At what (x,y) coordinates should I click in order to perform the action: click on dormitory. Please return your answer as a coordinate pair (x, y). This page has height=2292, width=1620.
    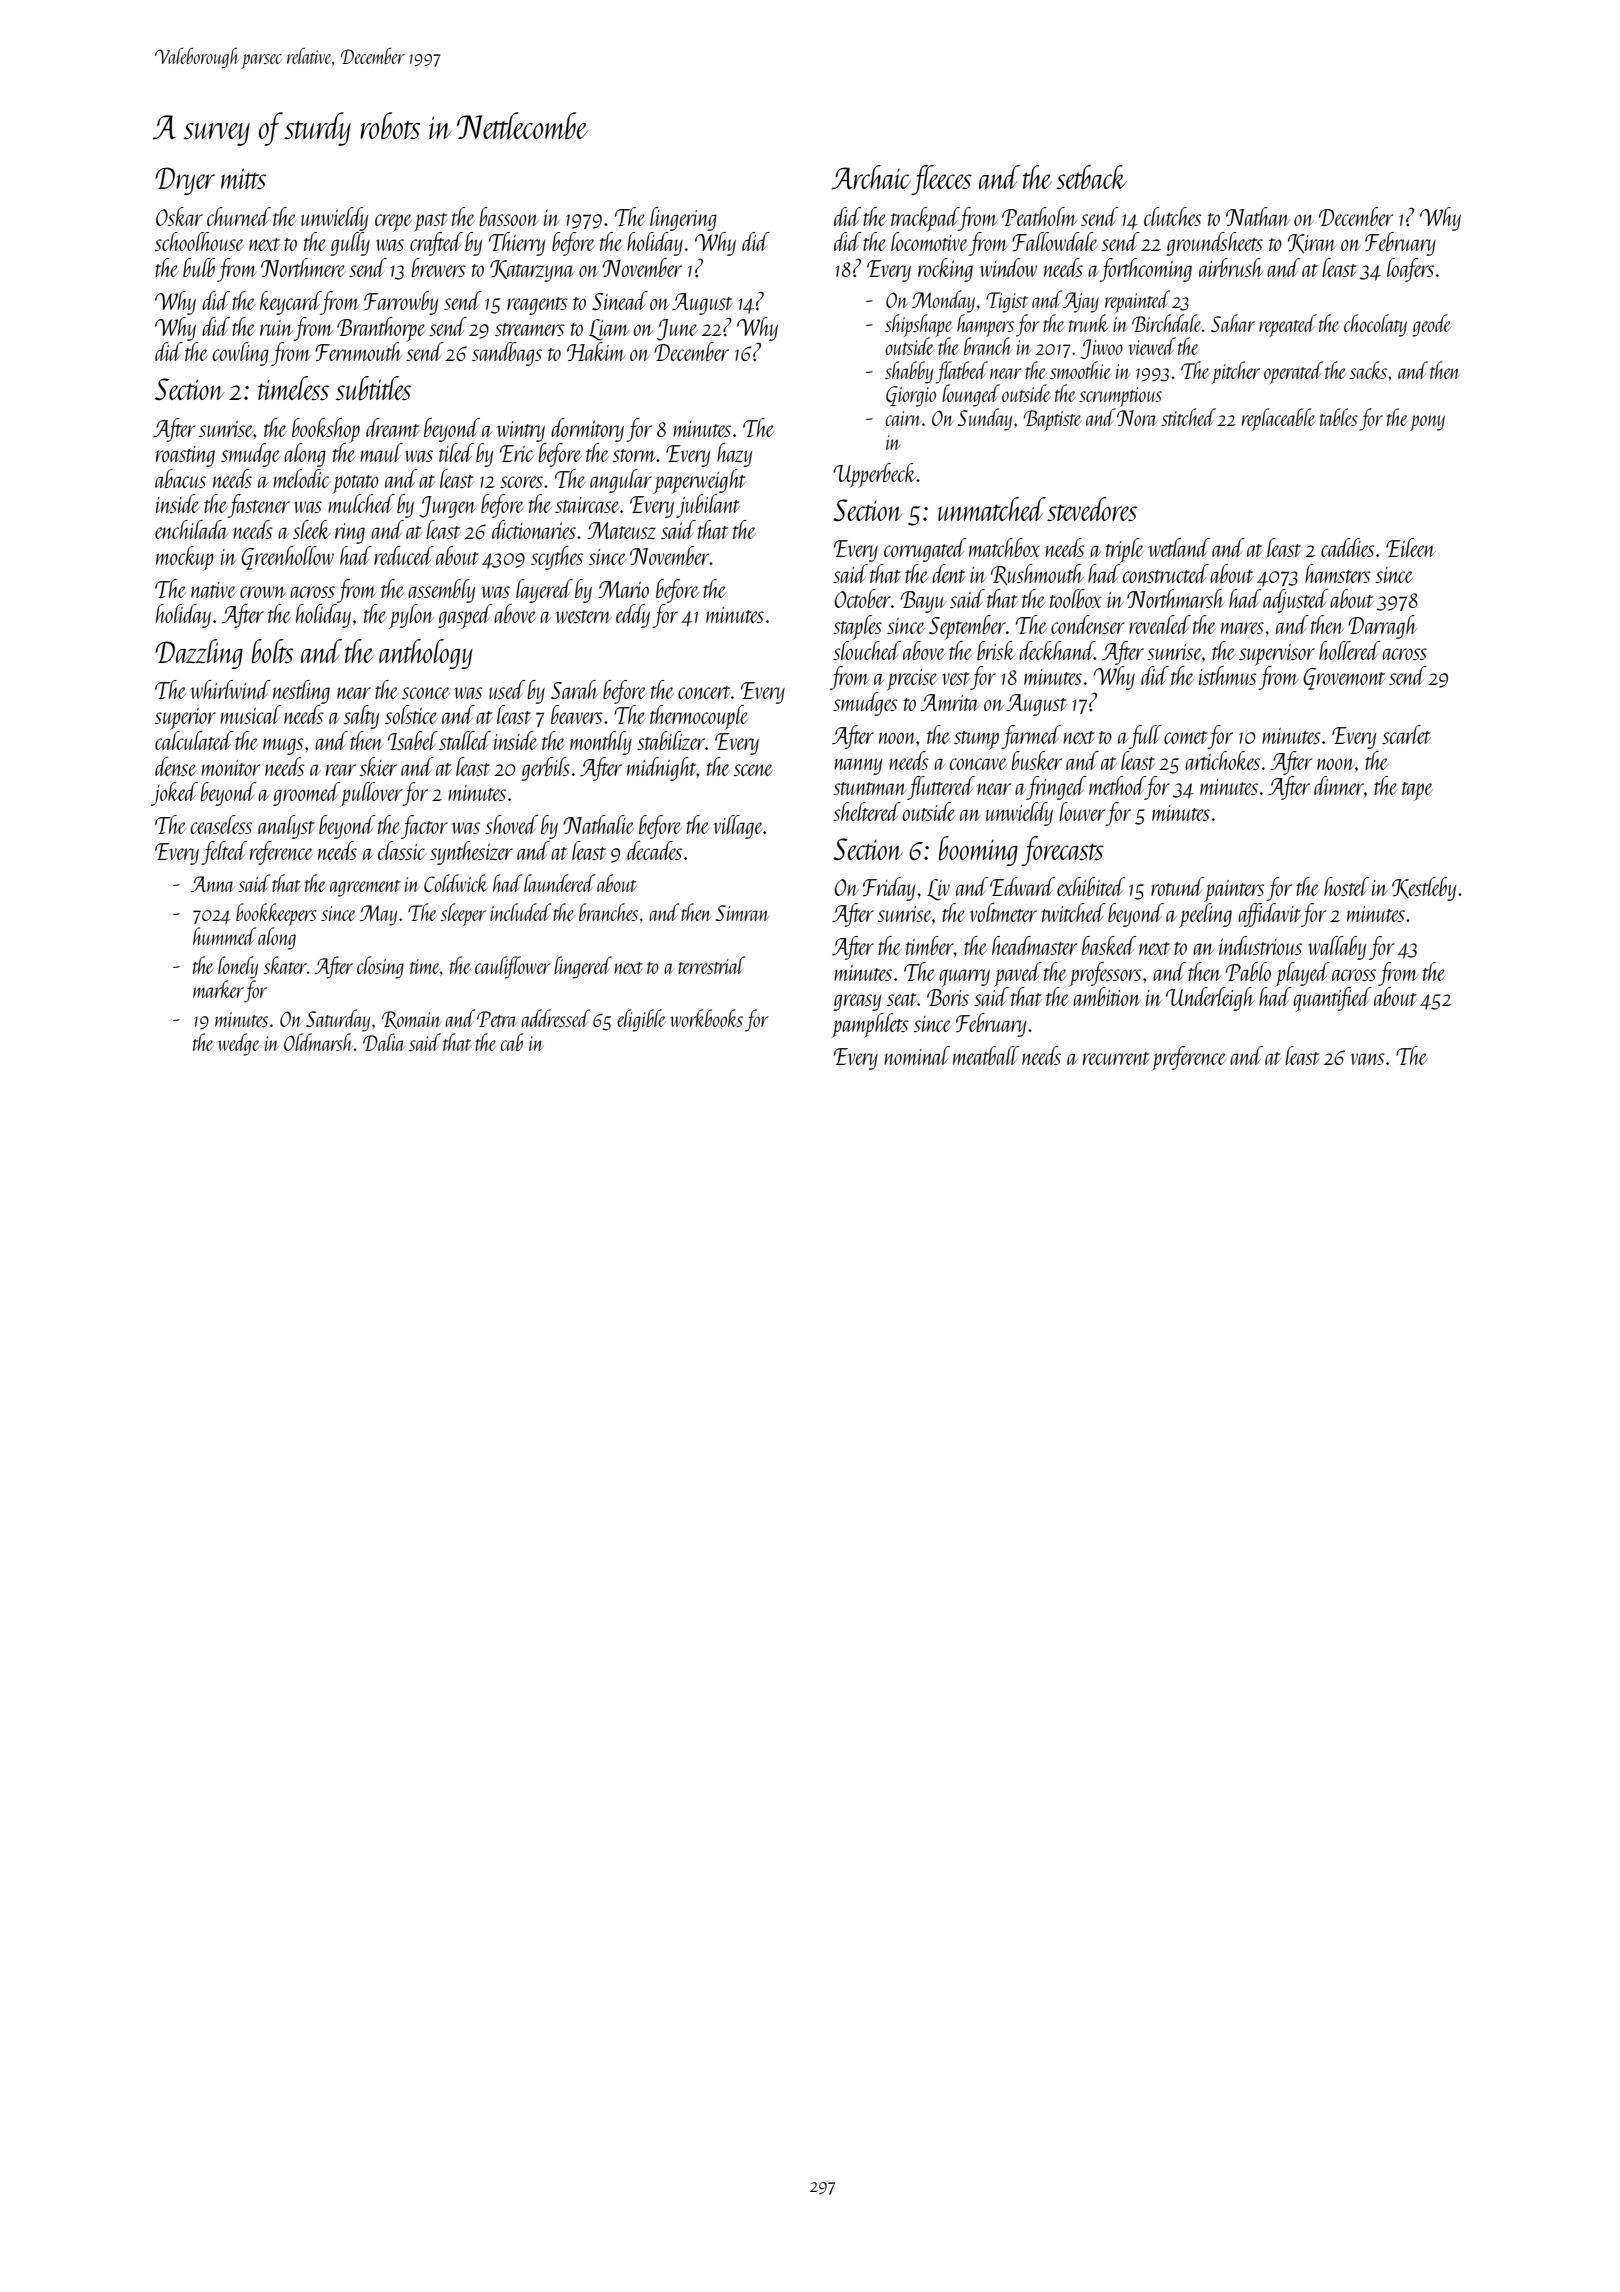
    Looking at the image, I should click on (587, 430).
